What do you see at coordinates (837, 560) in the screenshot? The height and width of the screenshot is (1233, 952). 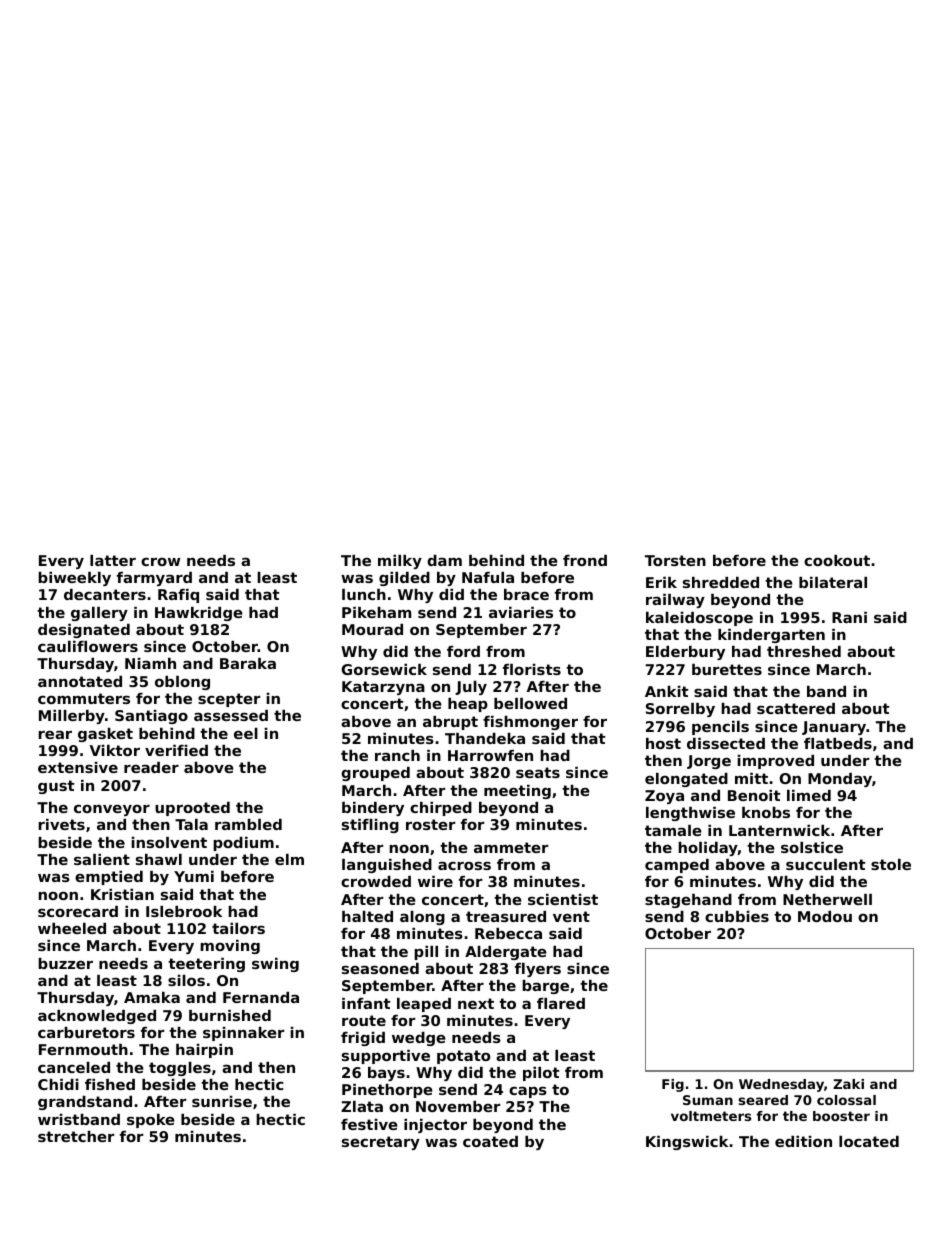 I see `cookout` at bounding box center [837, 560].
